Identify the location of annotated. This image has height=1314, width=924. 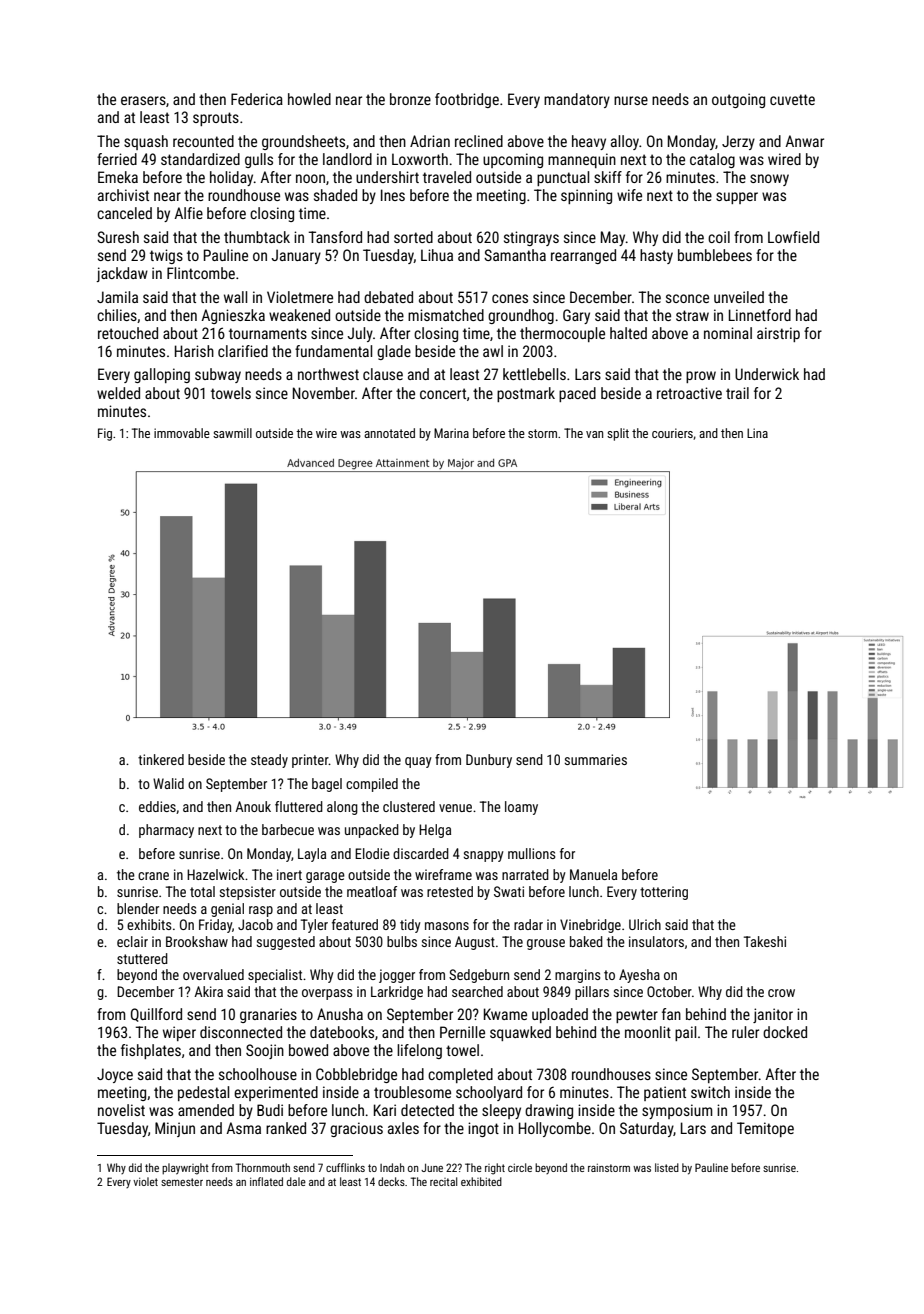
(389, 433).
